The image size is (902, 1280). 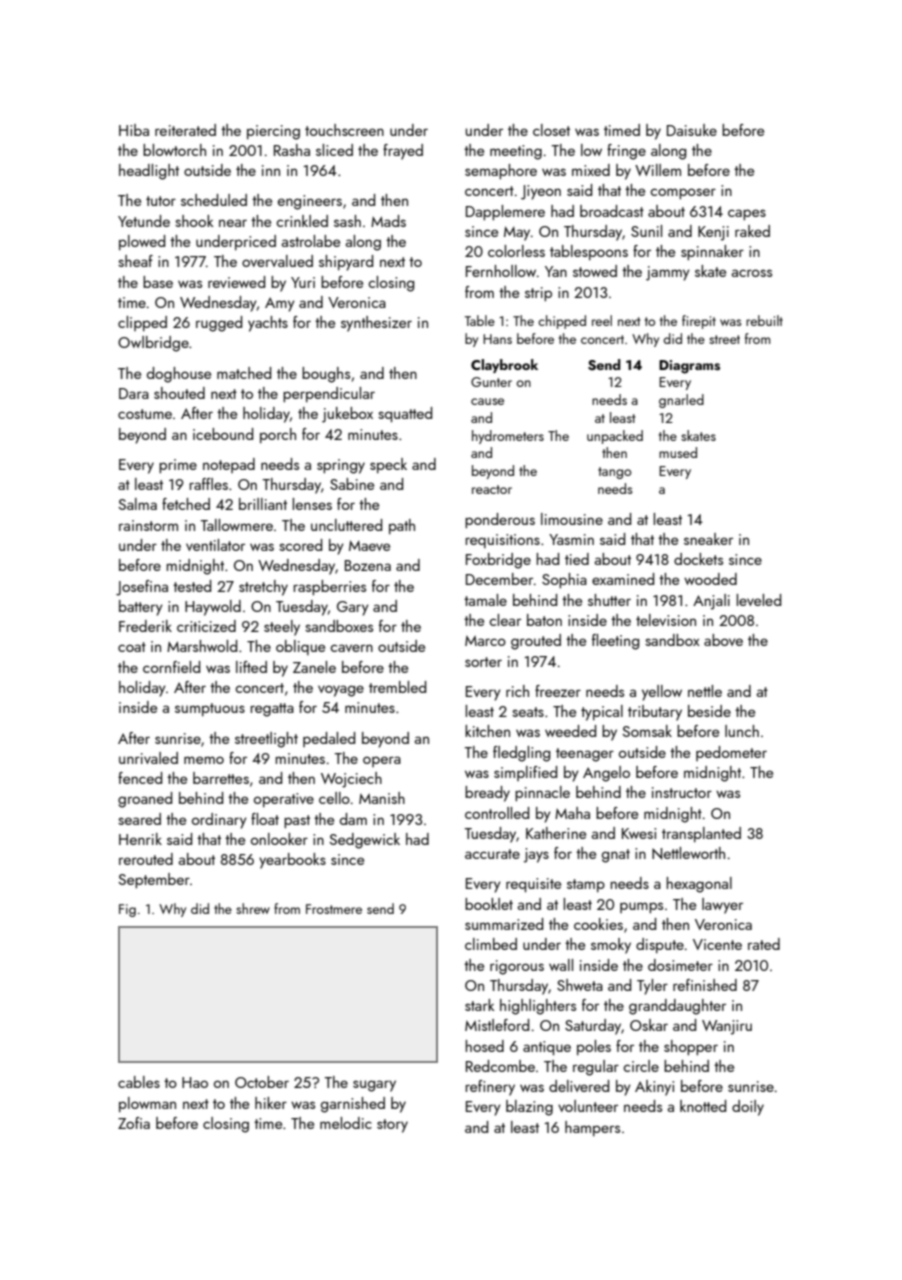 I want to click on piercing, so click(x=273, y=132).
